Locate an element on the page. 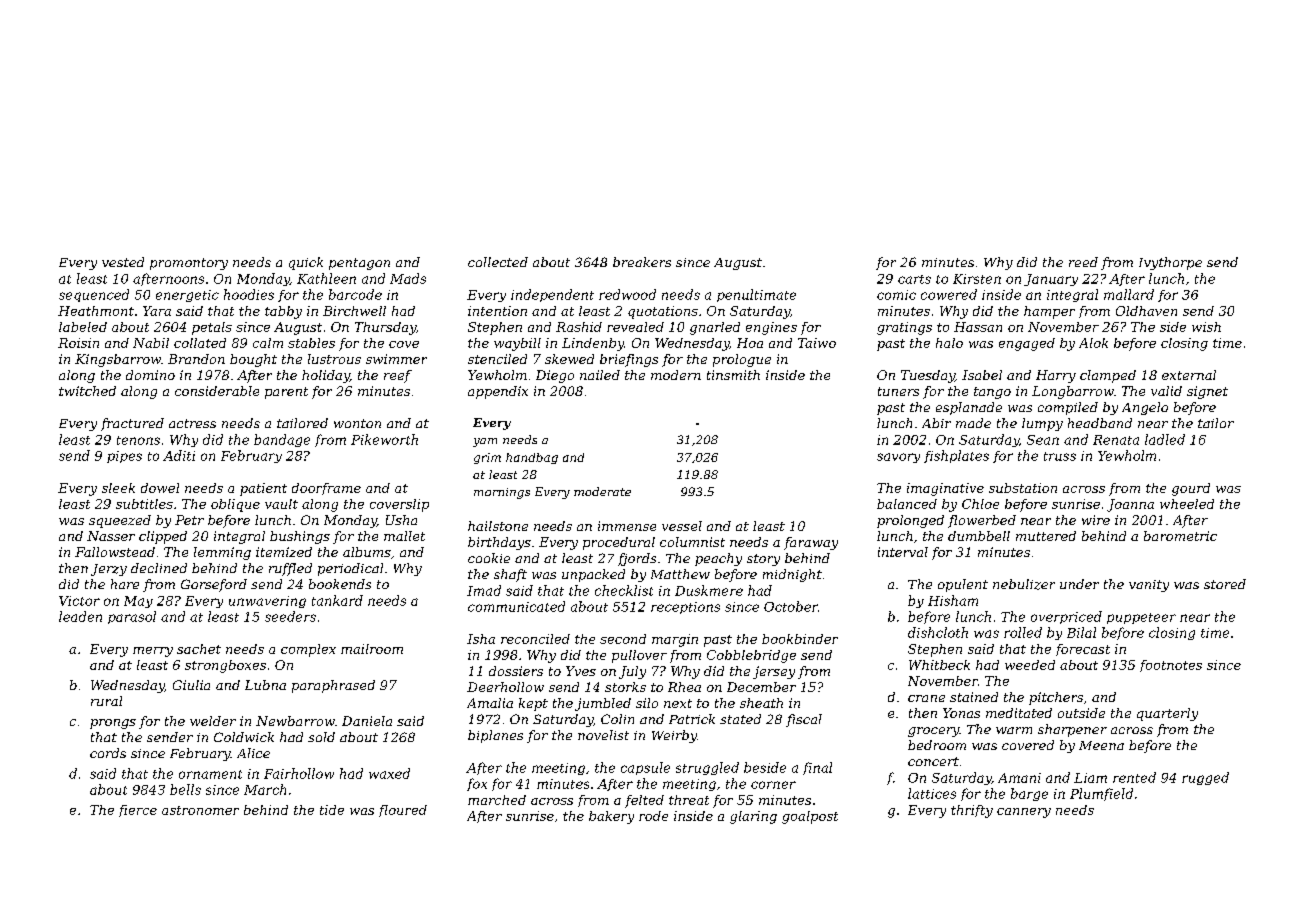  silo is located at coordinates (647, 703).
